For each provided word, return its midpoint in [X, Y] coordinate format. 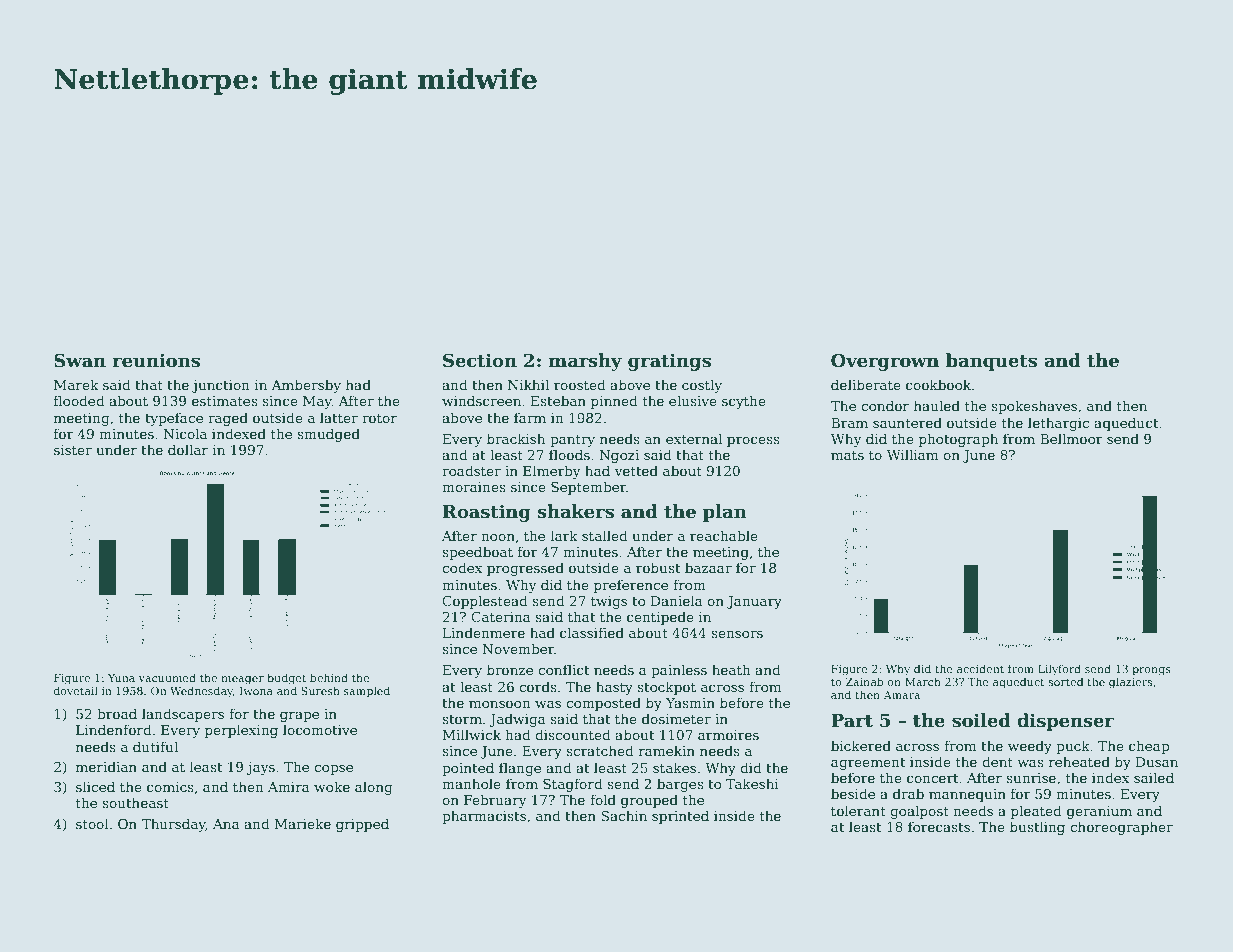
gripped [362, 825]
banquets [991, 362]
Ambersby [306, 386]
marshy [585, 362]
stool [92, 823]
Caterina [501, 617]
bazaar [708, 567]
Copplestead [485, 602]
